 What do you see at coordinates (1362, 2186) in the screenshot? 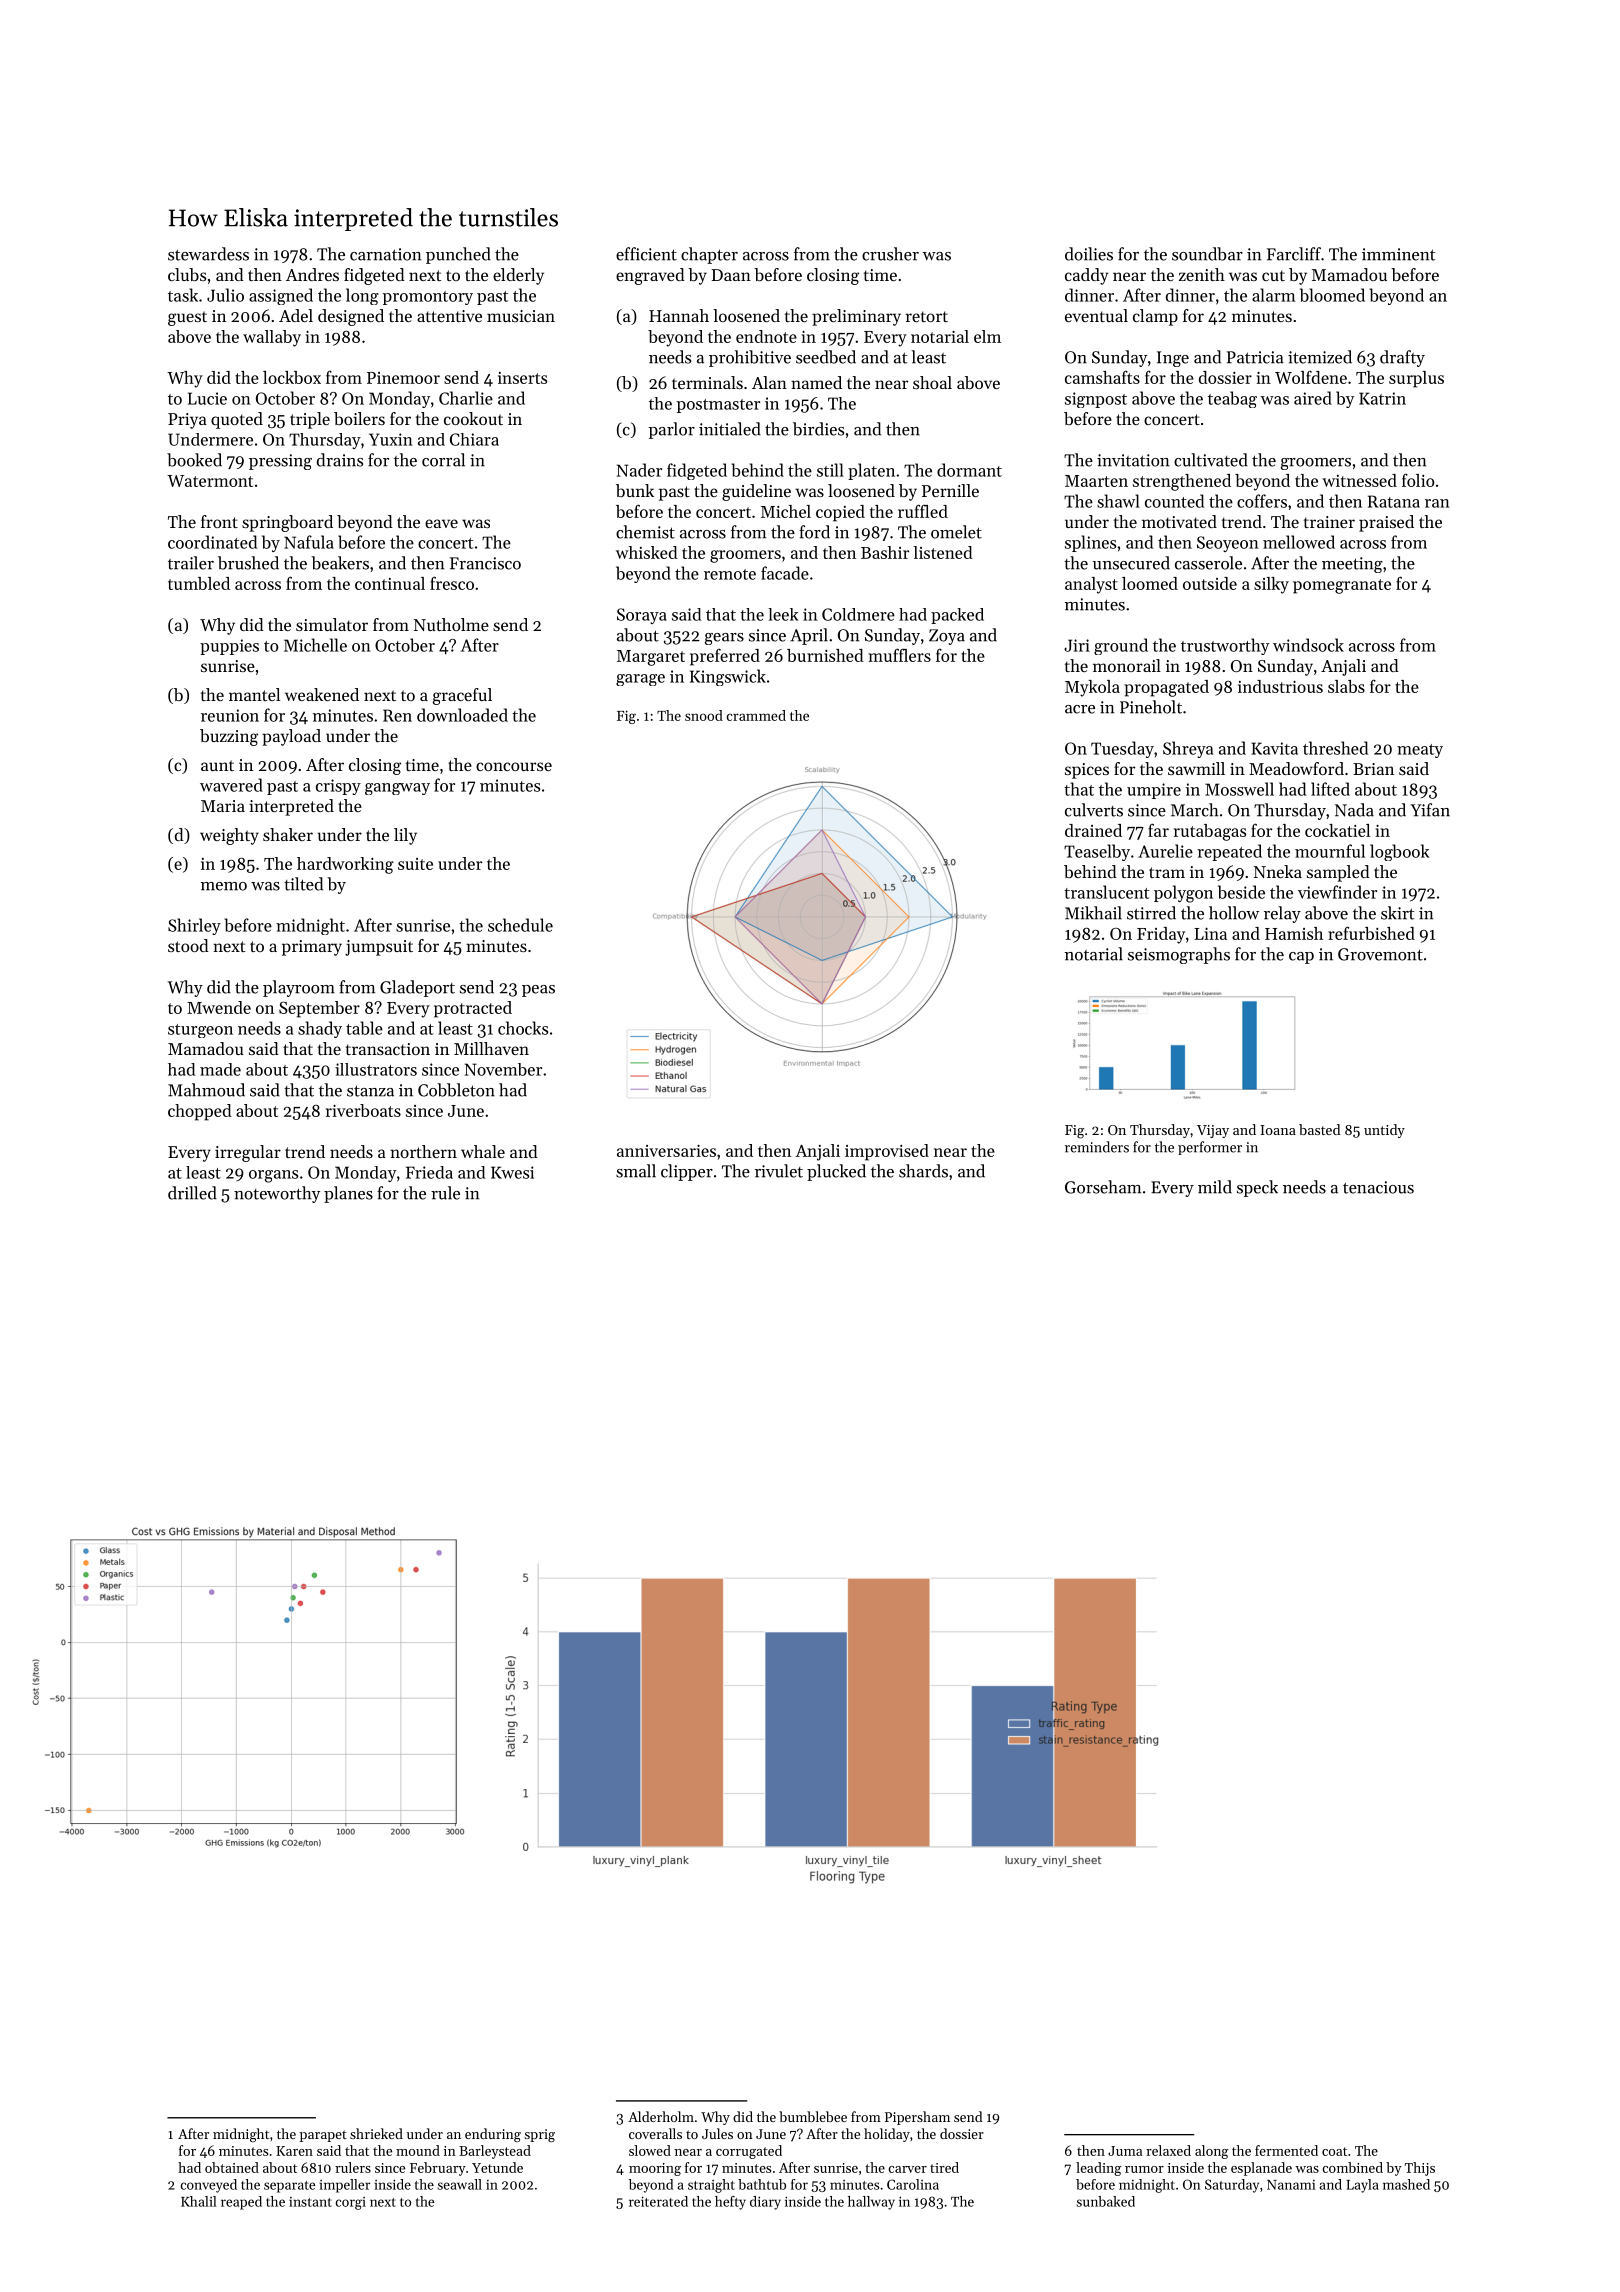
I see `Layla` at bounding box center [1362, 2186].
